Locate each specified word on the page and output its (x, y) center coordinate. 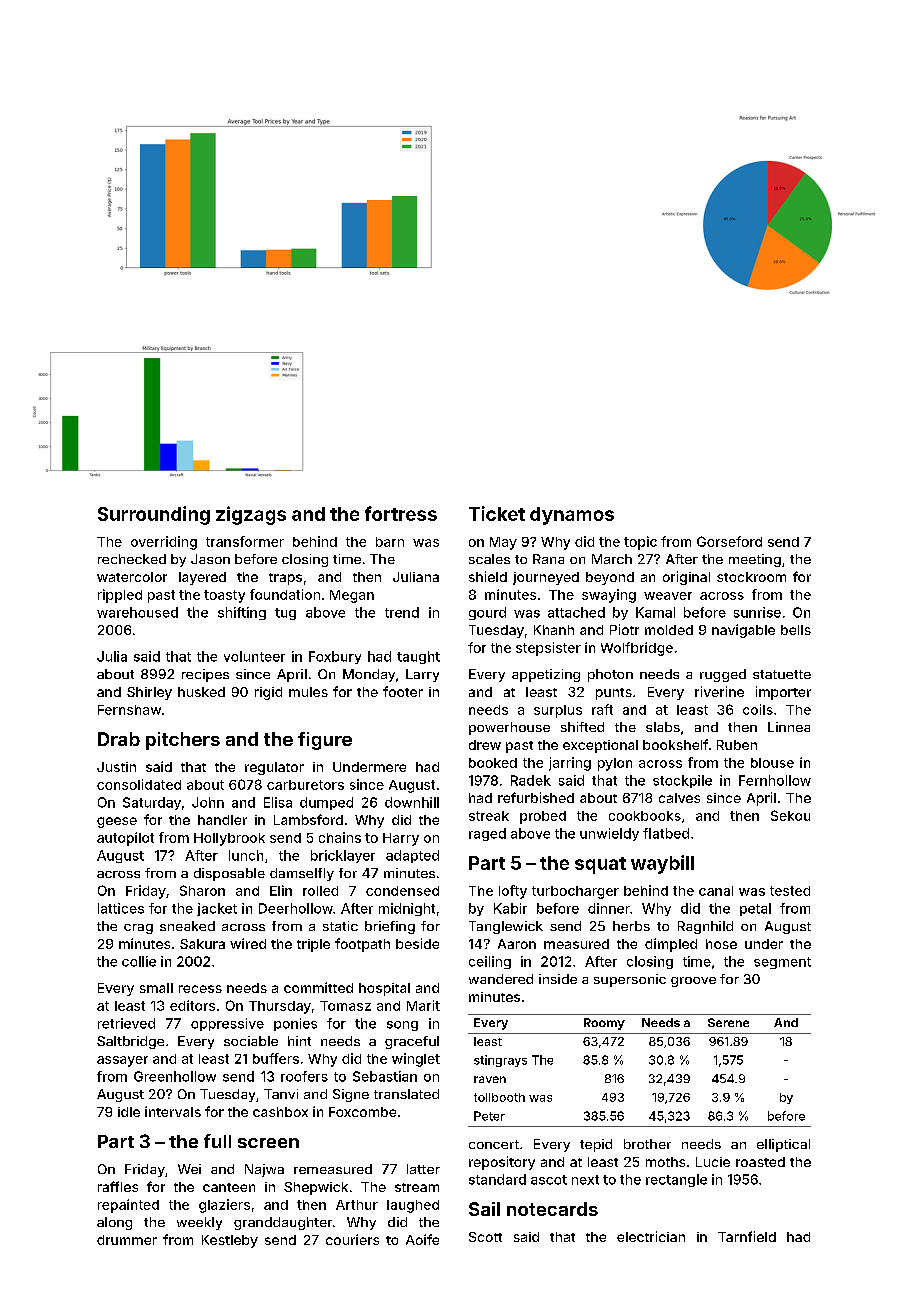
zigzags (251, 515)
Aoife (422, 1239)
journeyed (546, 578)
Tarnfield (747, 1236)
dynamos (572, 516)
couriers (352, 1239)
